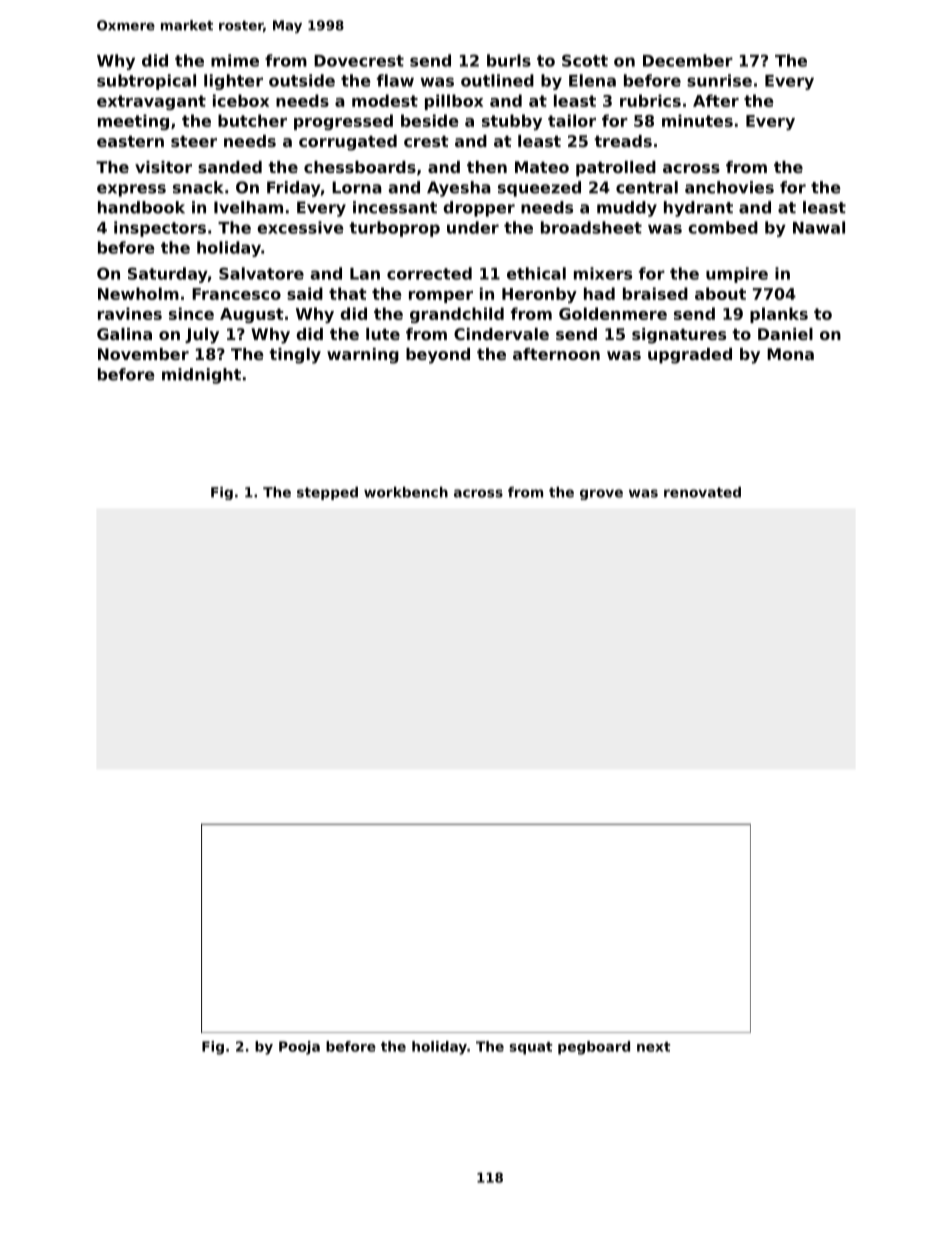 This screenshot has width=952, height=1233. What do you see at coordinates (406, 492) in the screenshot?
I see `workbench` at bounding box center [406, 492].
